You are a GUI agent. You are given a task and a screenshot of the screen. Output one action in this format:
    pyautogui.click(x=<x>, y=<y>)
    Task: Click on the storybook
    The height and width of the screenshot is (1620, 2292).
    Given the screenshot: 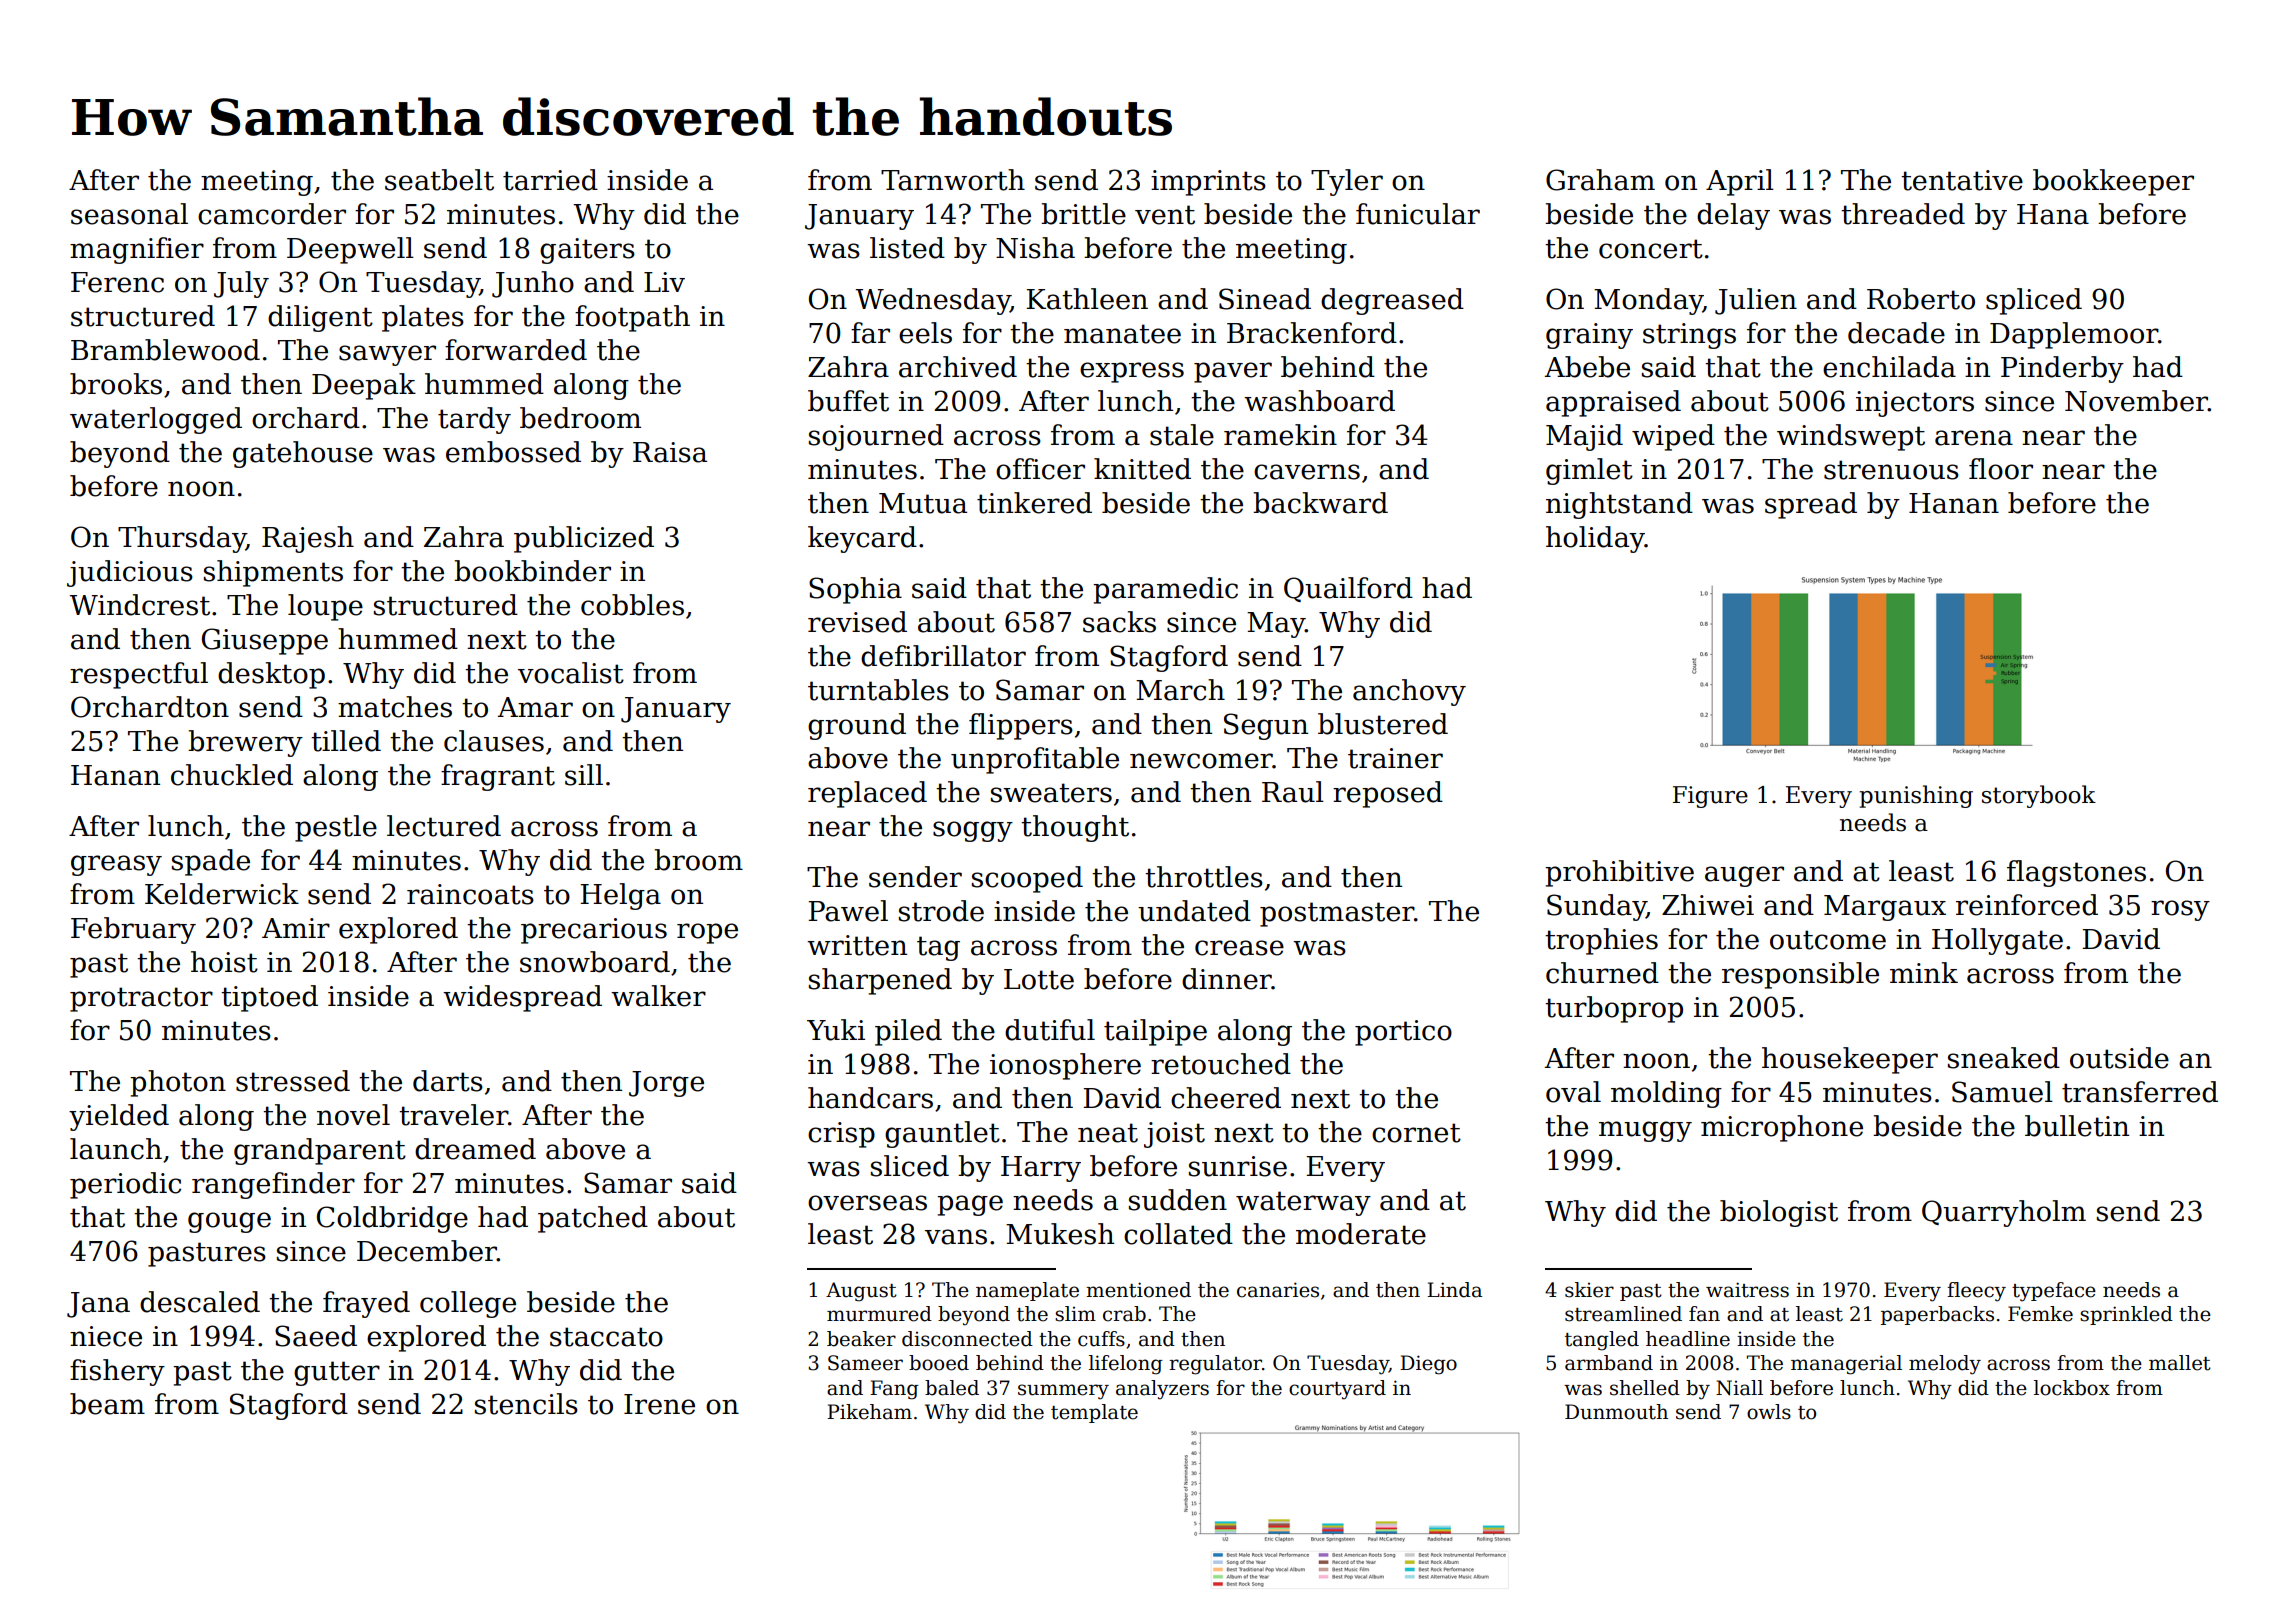 What is the action you would take?
    pyautogui.click(x=2039, y=796)
